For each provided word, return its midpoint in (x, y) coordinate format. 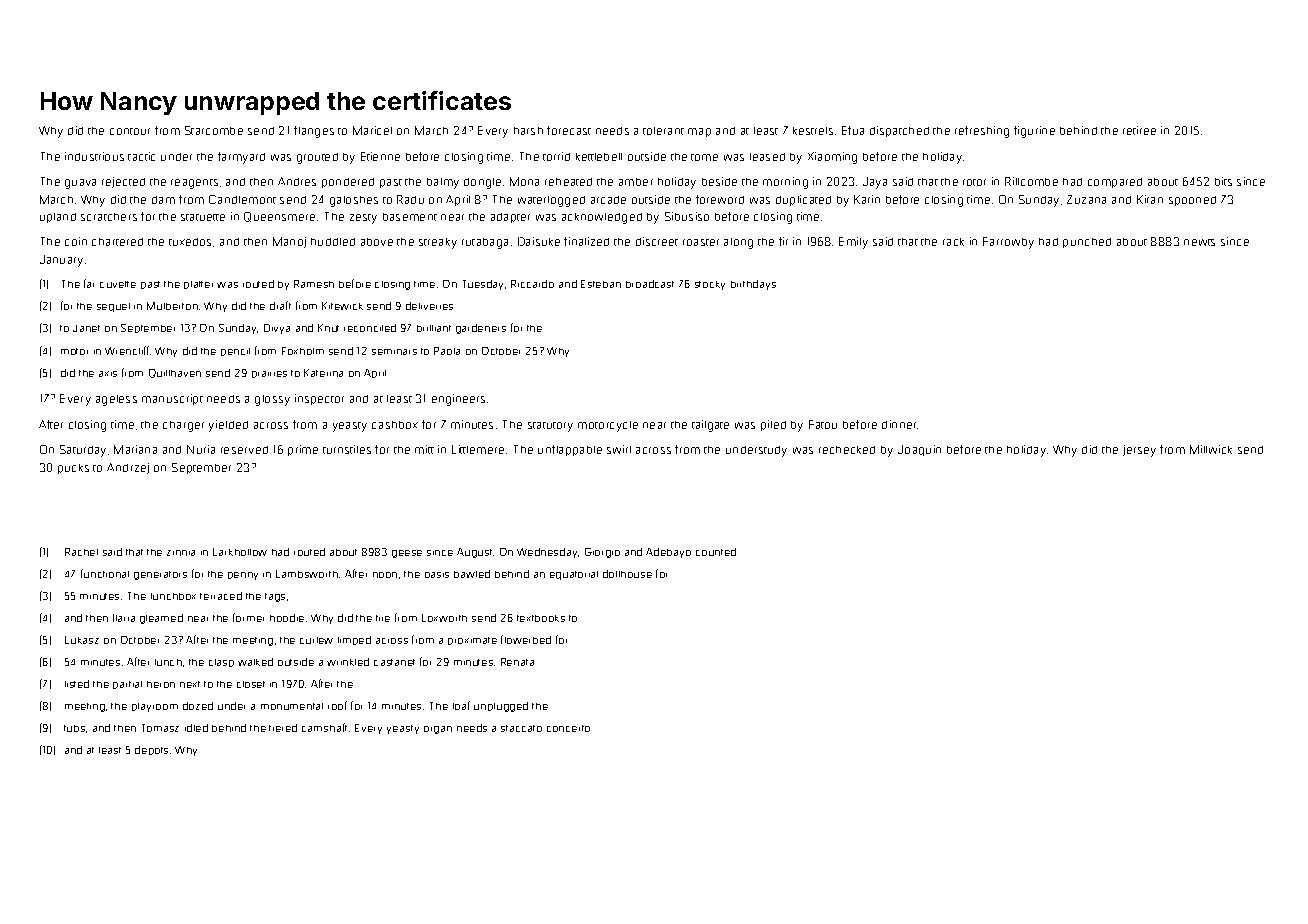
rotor (974, 182)
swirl (619, 449)
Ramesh (314, 284)
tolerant (663, 131)
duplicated (803, 200)
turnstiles (347, 449)
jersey (1139, 451)
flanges (314, 132)
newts (1199, 242)
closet (251, 684)
